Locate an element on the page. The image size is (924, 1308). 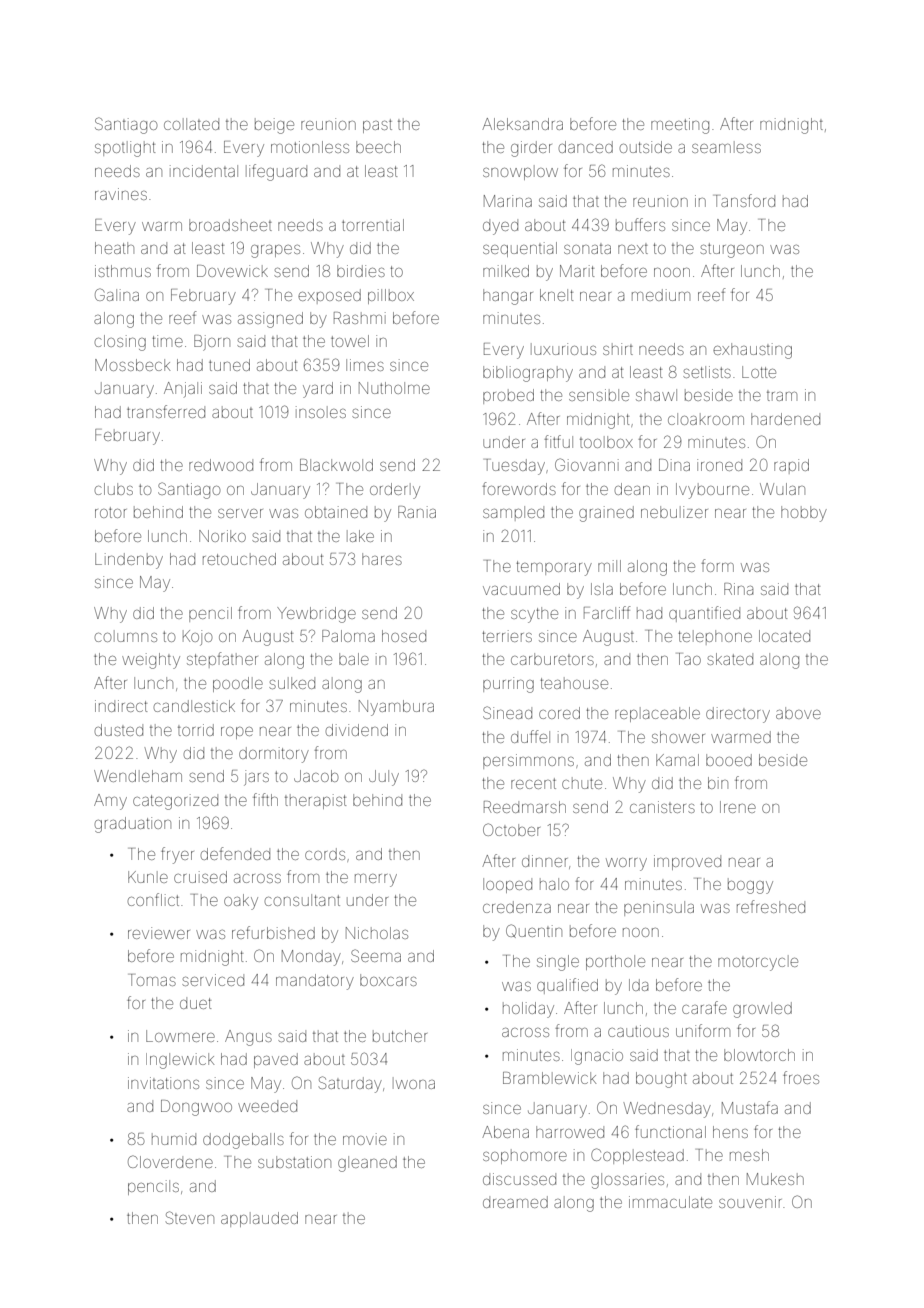
medium is located at coordinates (661, 295).
